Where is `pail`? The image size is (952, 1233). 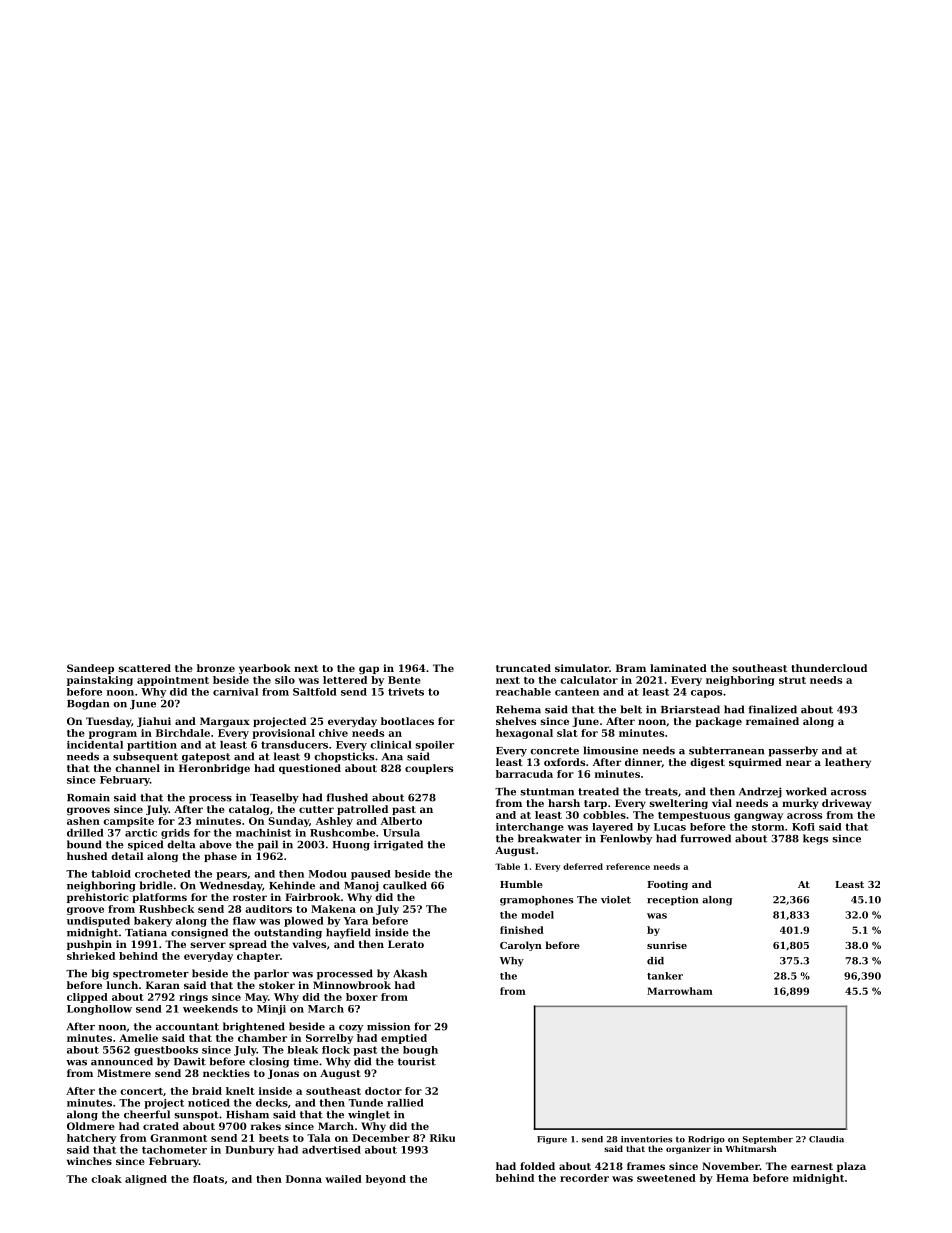
pail is located at coordinates (268, 845).
